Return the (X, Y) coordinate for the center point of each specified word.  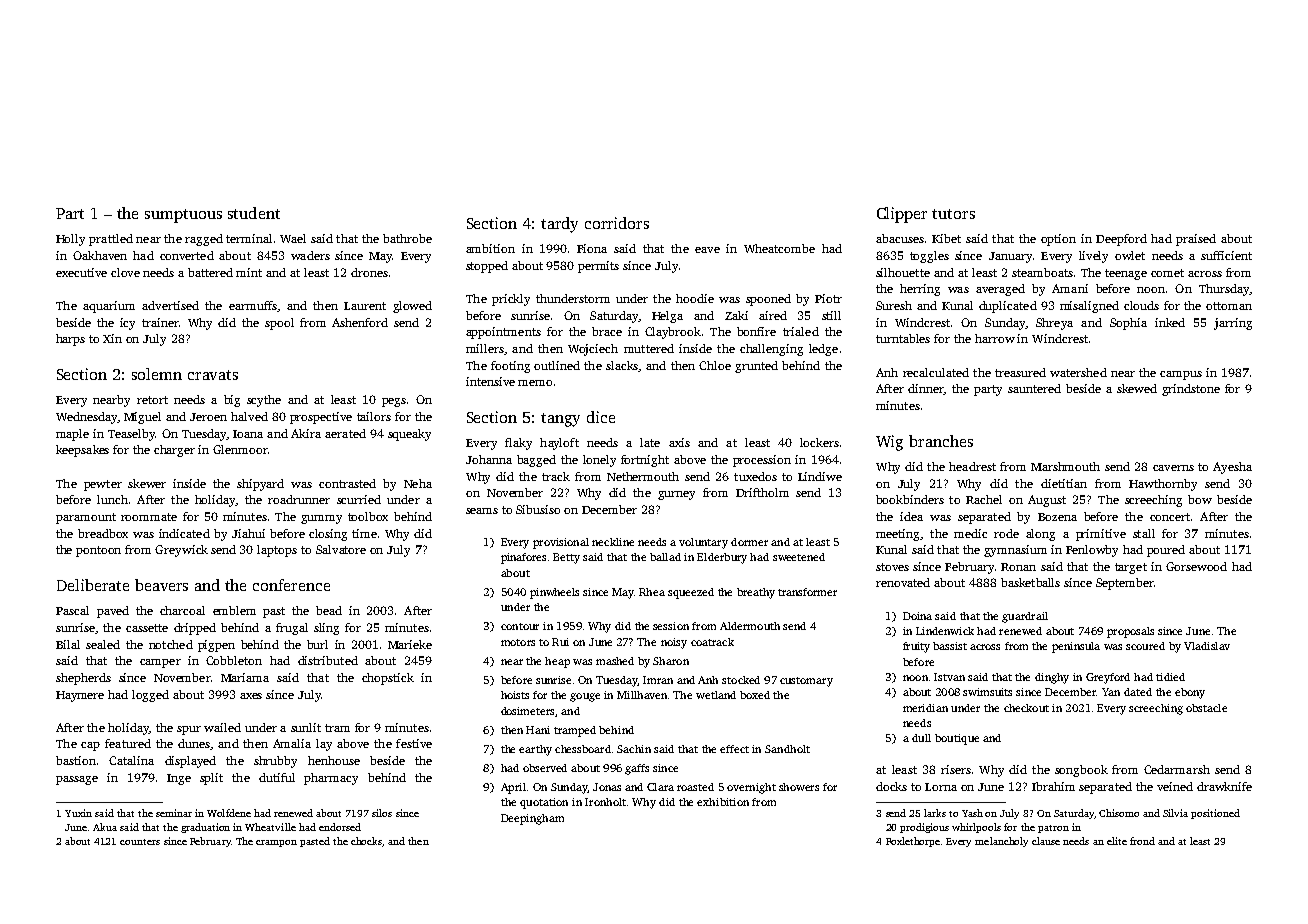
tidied (1170, 677)
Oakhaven (100, 255)
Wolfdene (229, 813)
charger (174, 451)
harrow (995, 338)
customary (806, 682)
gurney (676, 495)
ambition (490, 248)
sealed (103, 644)
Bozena (1057, 517)
